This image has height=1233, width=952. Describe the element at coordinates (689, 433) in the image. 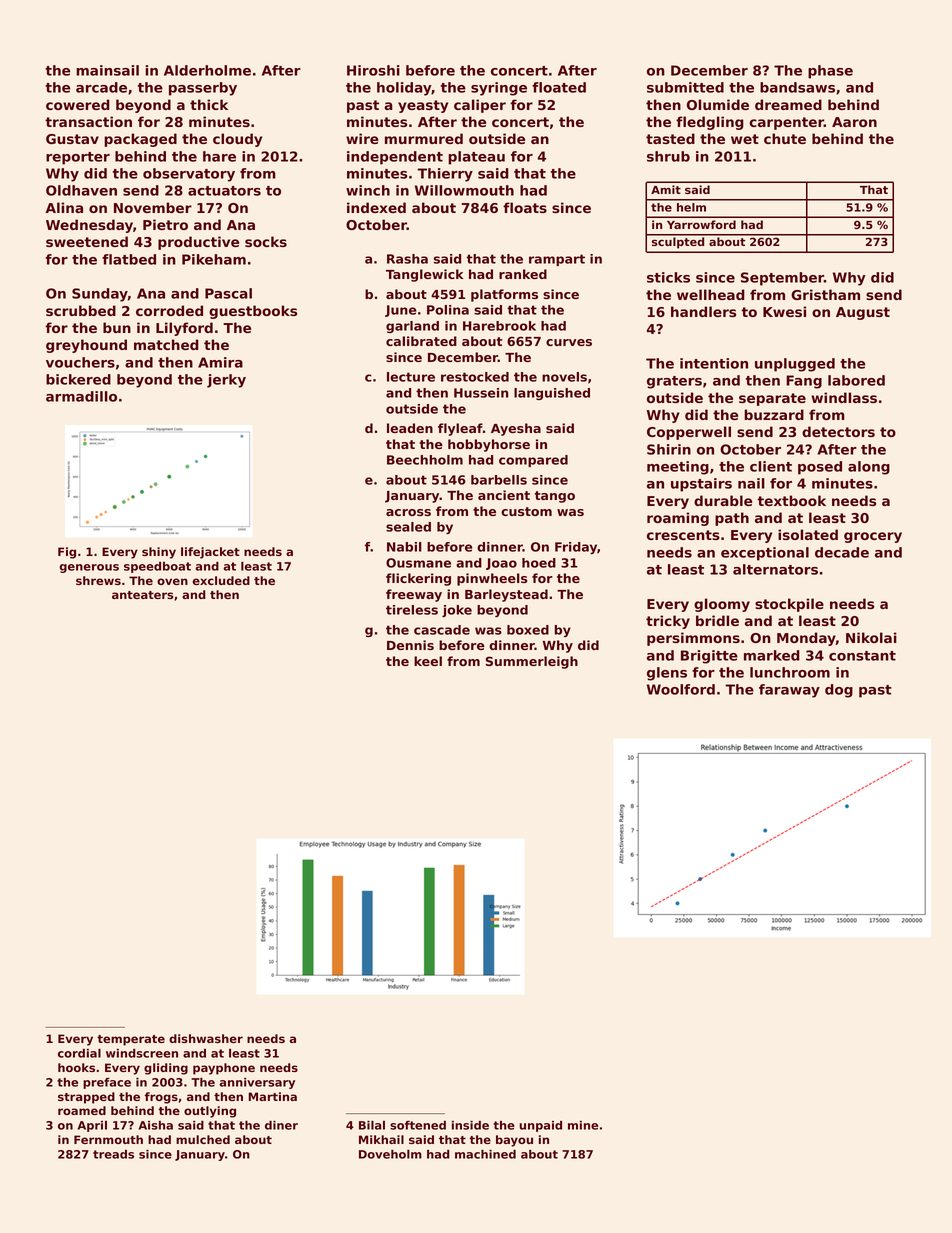

I see `Copperwell` at that location.
